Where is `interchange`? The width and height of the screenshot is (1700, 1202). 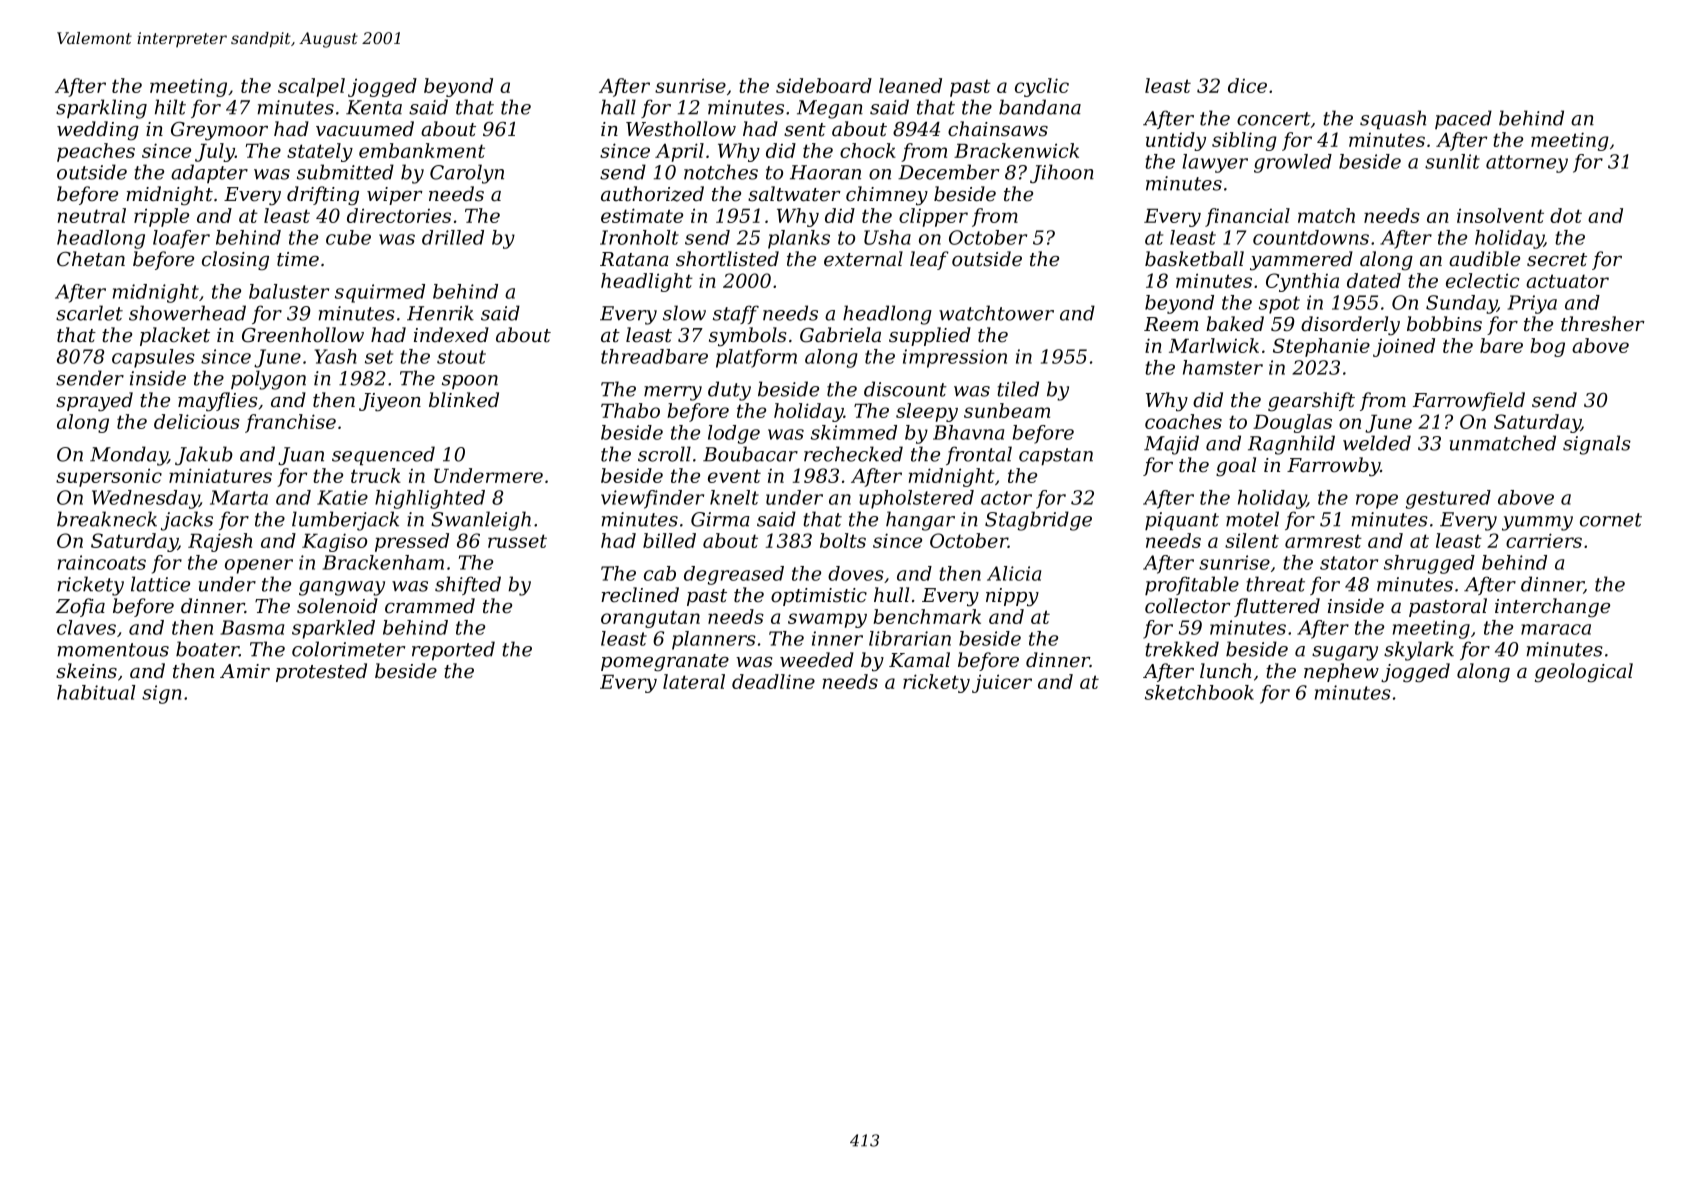 interchange is located at coordinates (1552, 608).
